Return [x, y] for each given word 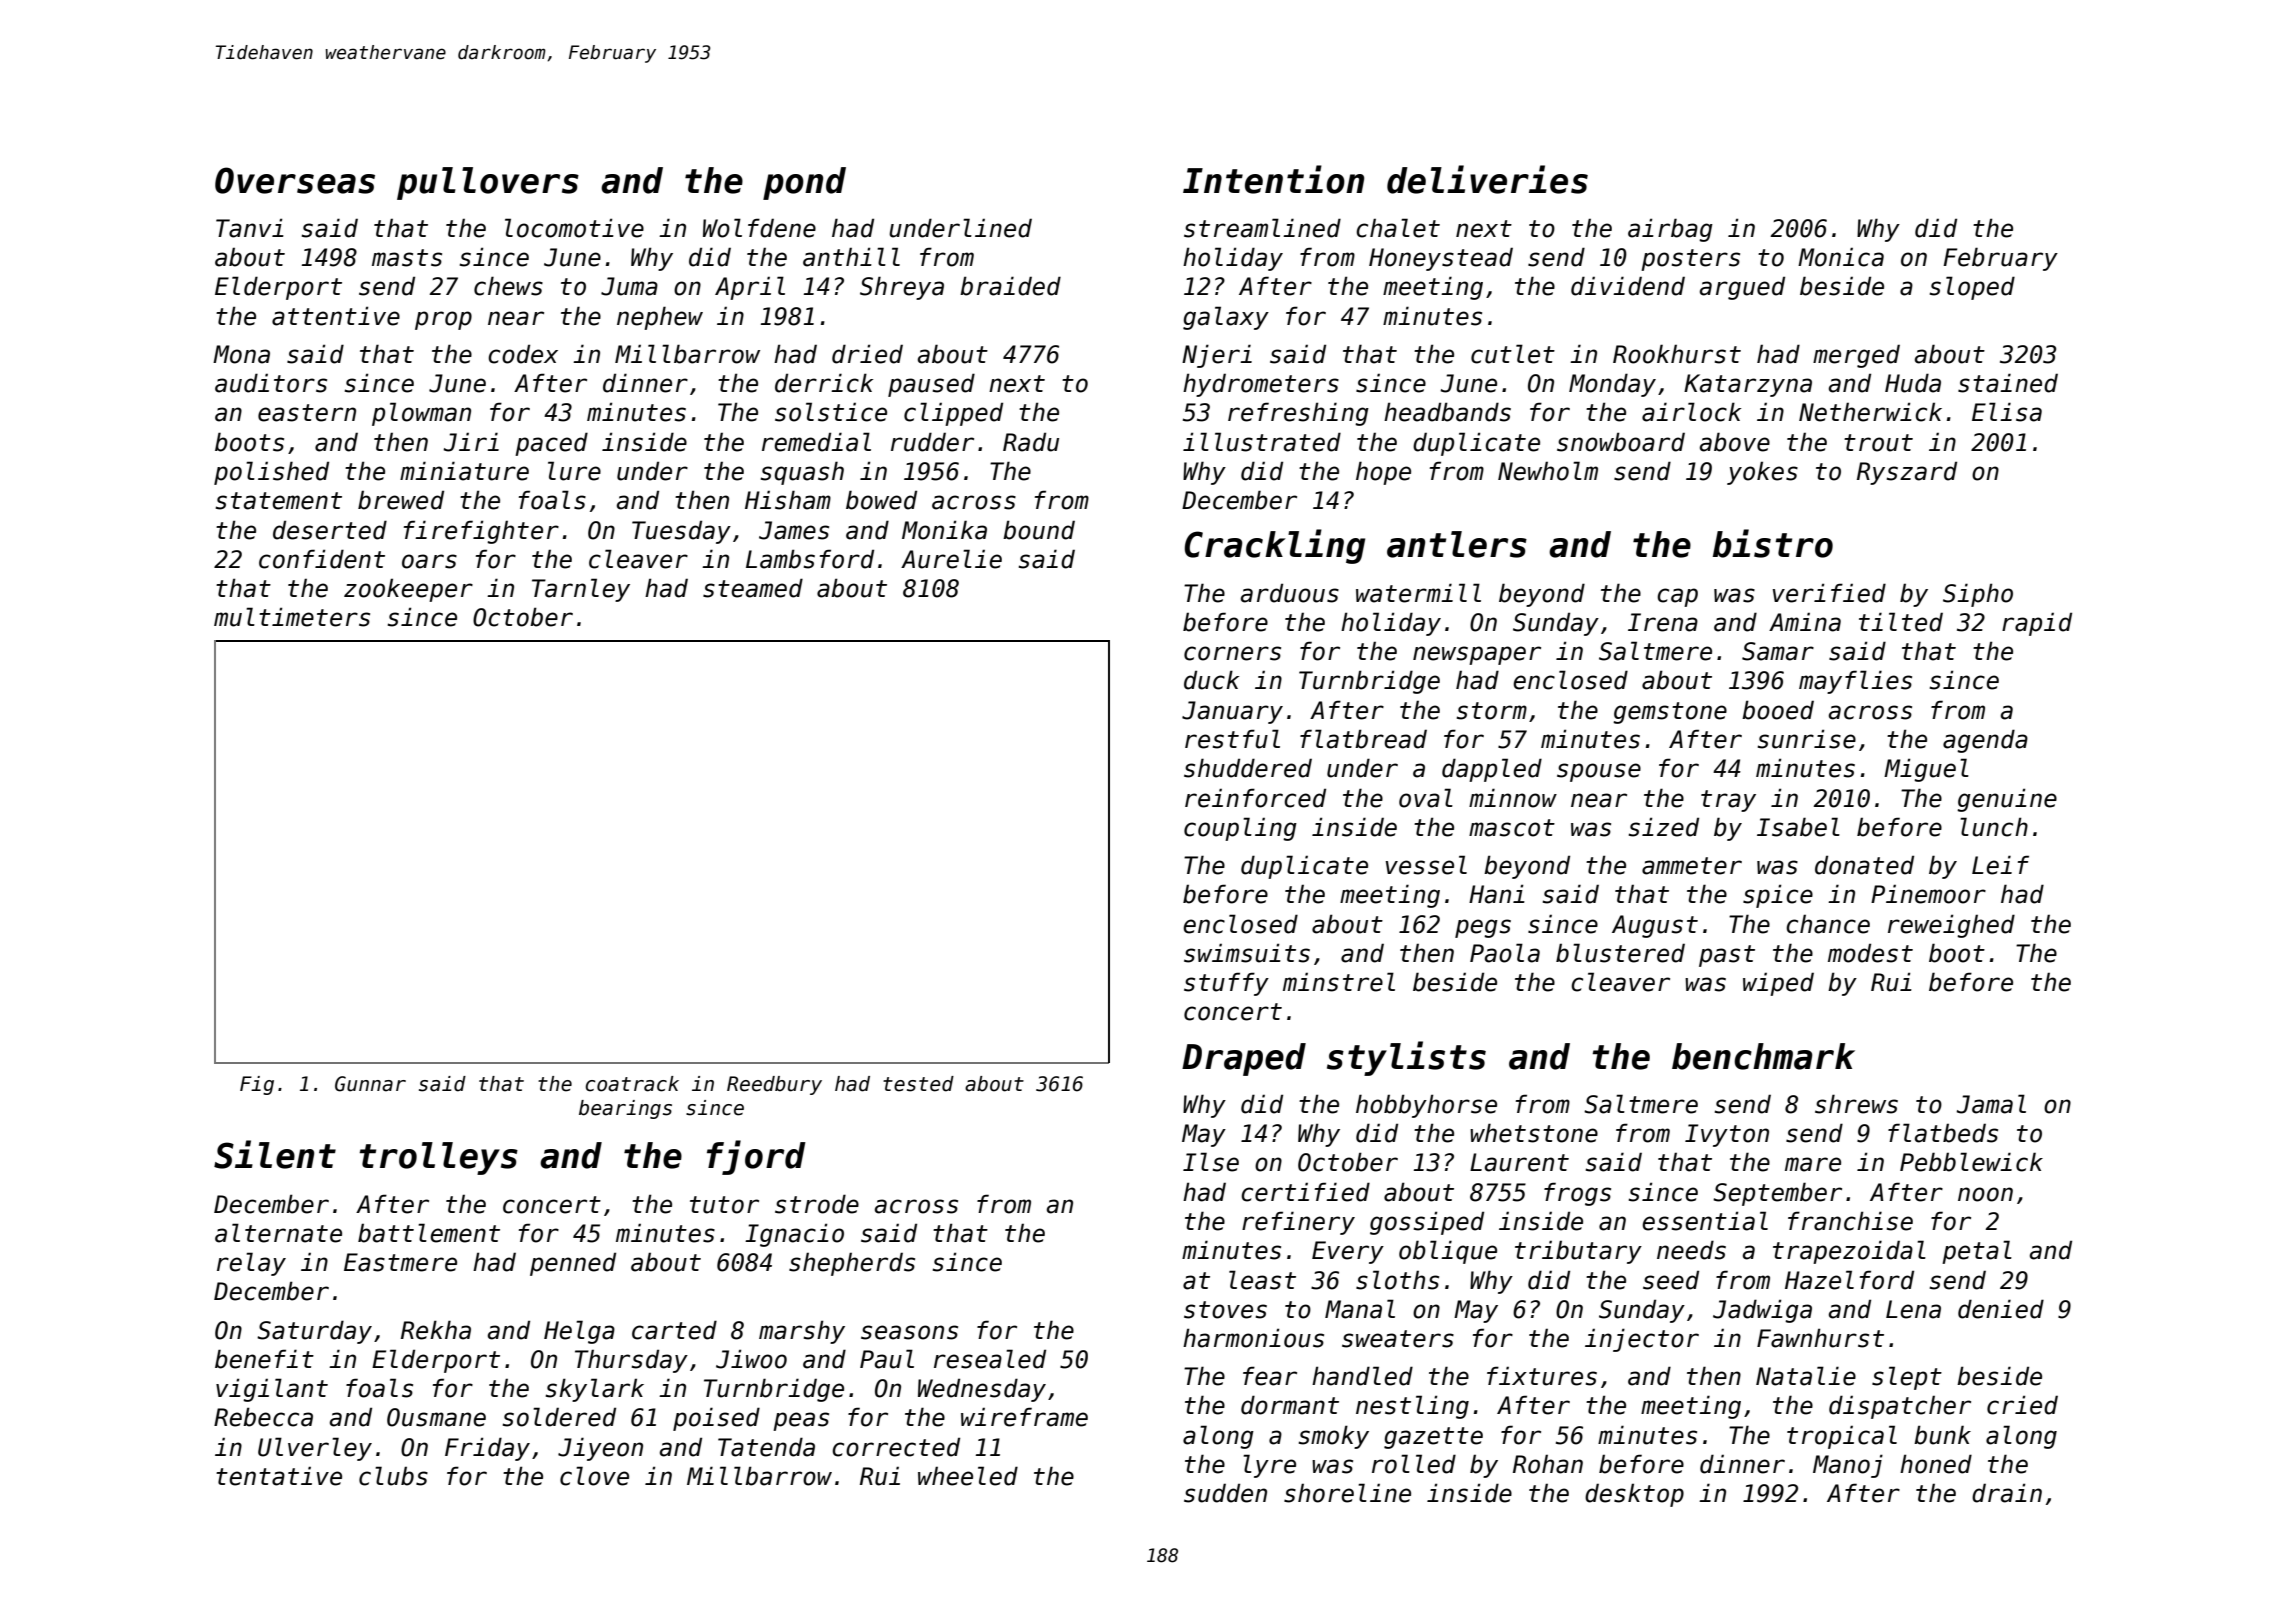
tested [918, 1084]
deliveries [1487, 179]
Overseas [295, 180]
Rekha [436, 1330]
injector [1642, 1340]
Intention [1273, 179]
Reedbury [774, 1085]
